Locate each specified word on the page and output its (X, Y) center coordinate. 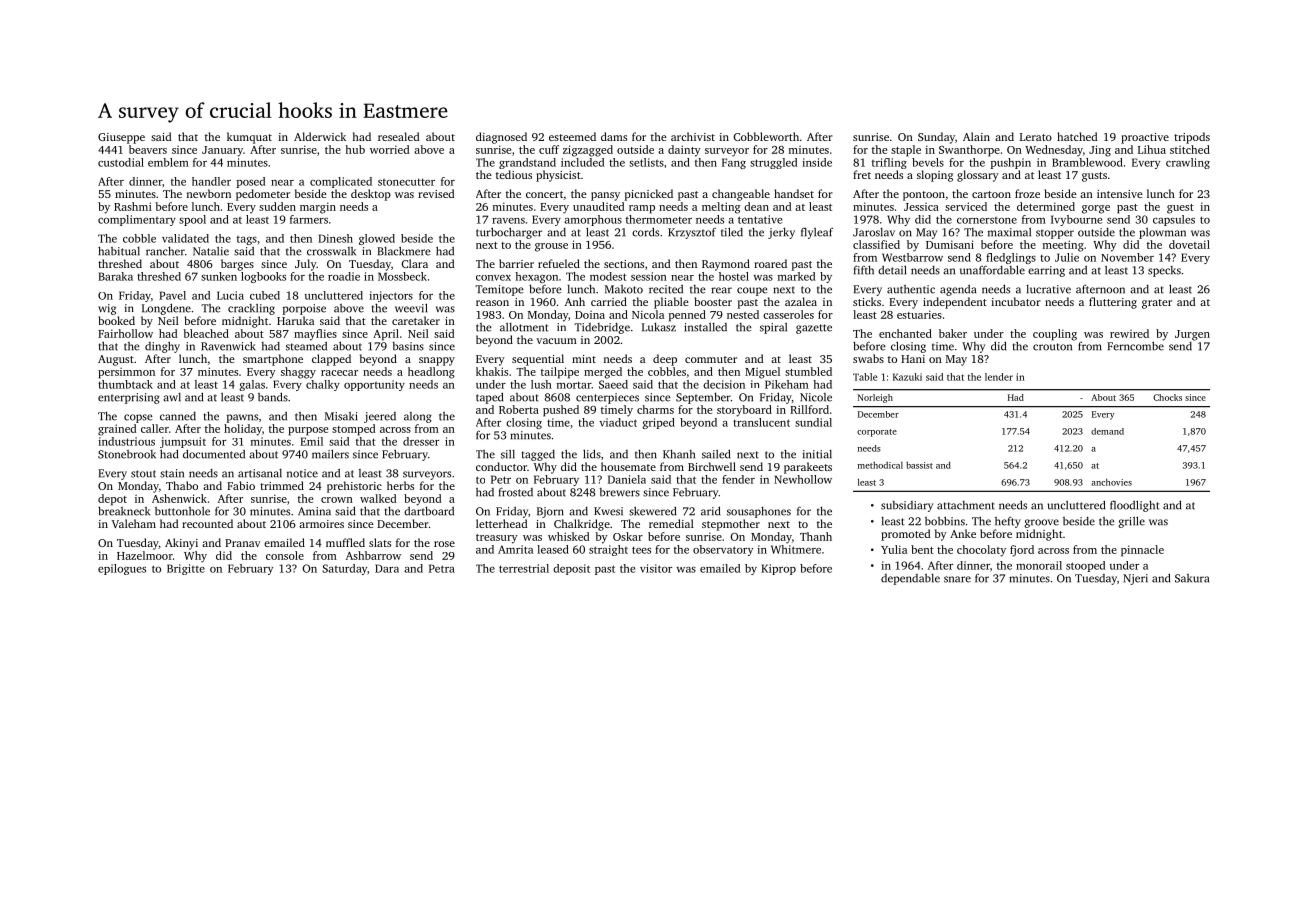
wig (107, 309)
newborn (209, 193)
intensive (1120, 194)
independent (955, 303)
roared (770, 263)
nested (743, 314)
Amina (314, 511)
